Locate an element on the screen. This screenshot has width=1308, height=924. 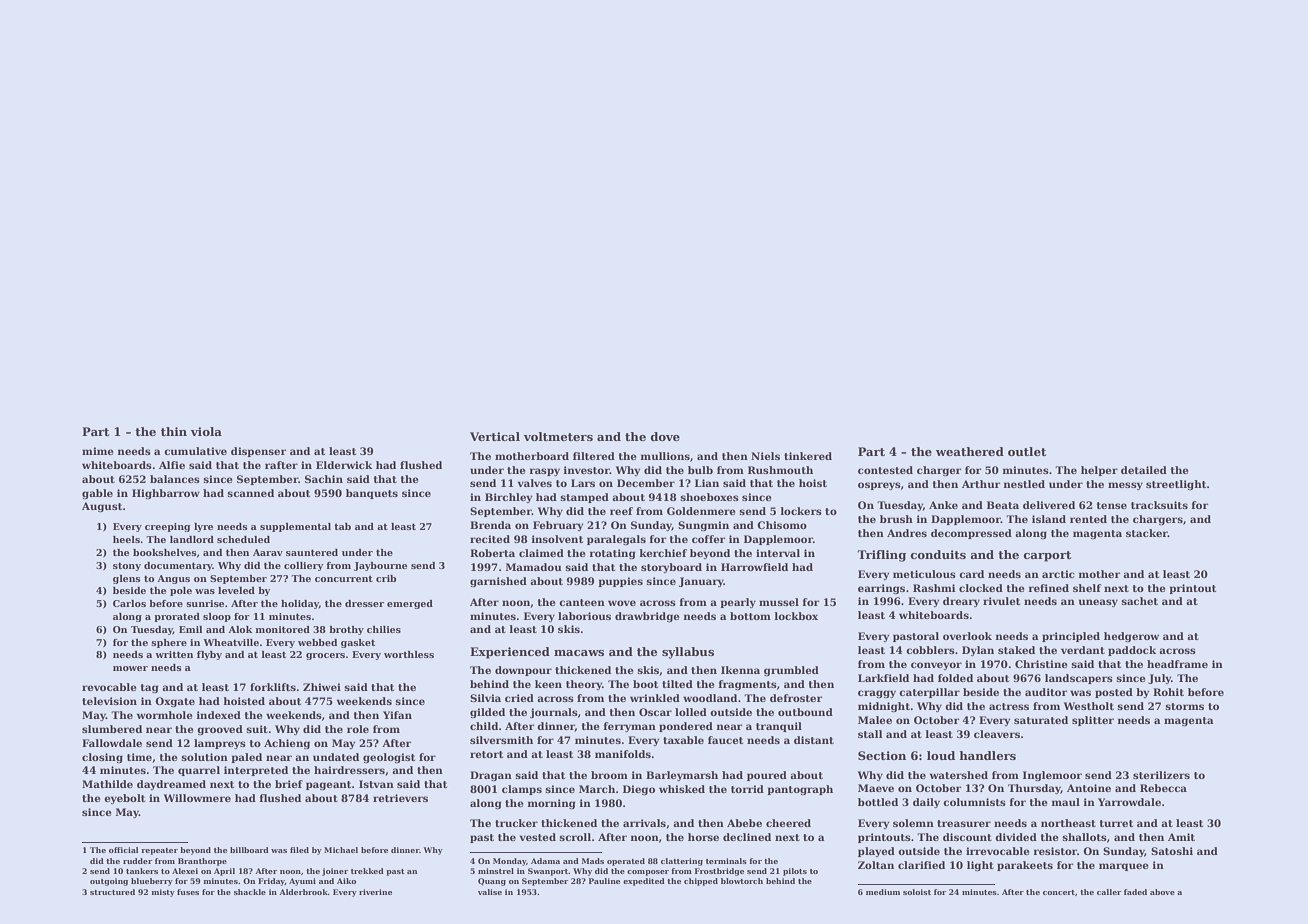
mower is located at coordinates (130, 668).
